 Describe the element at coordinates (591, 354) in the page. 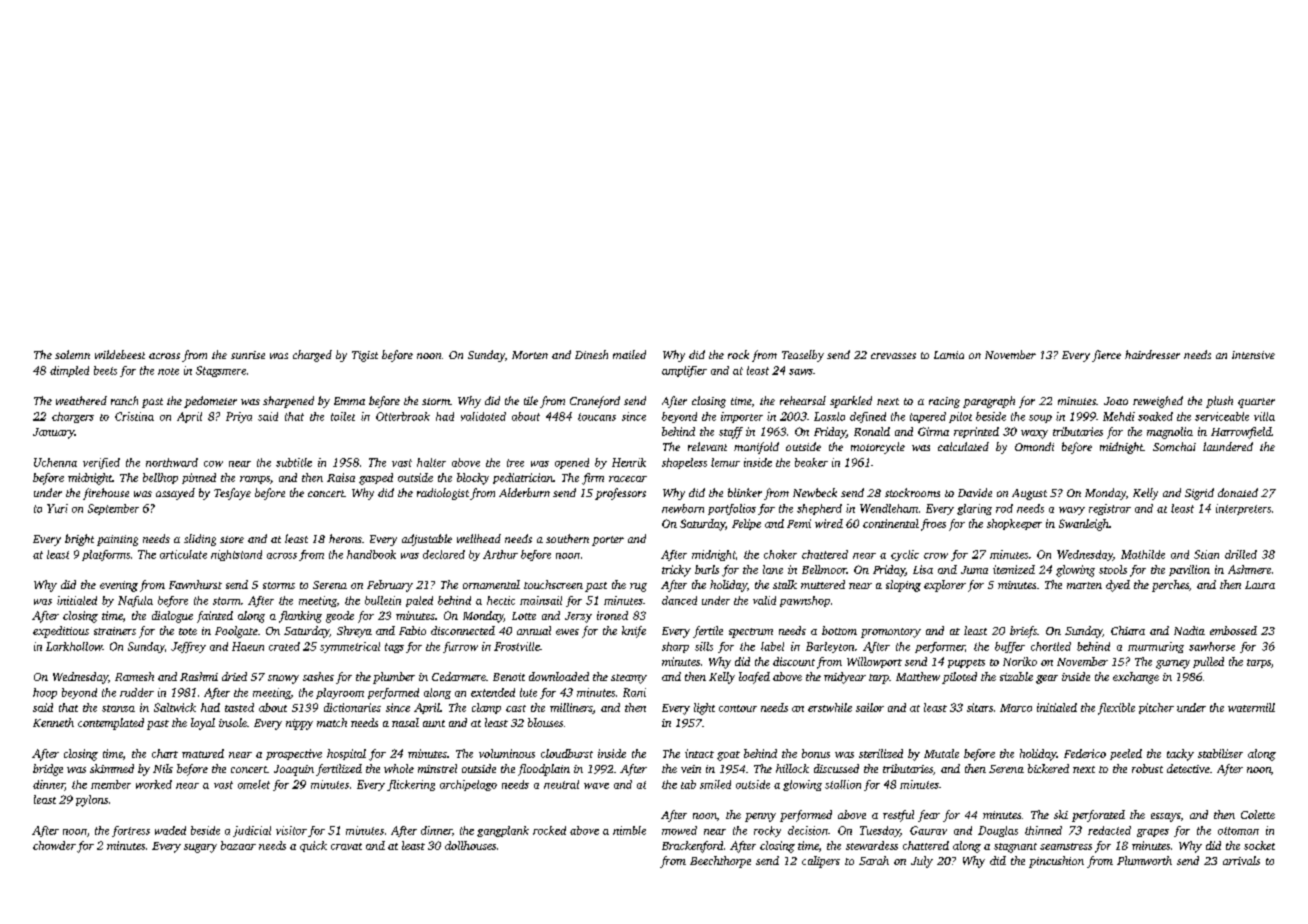

I see `Dinesh` at that location.
